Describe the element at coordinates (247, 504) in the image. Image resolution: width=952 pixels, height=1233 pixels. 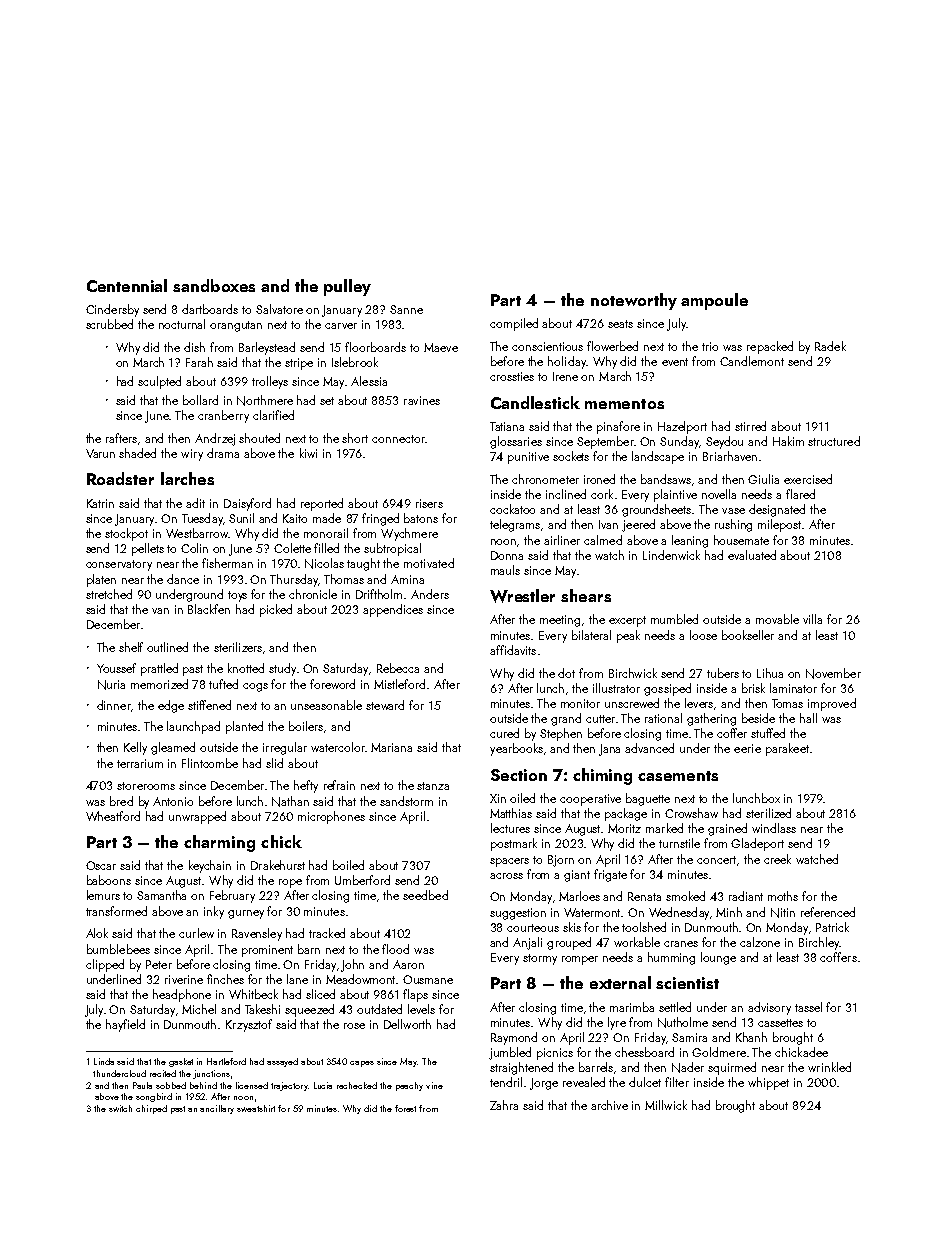
I see `Daisyford` at that location.
